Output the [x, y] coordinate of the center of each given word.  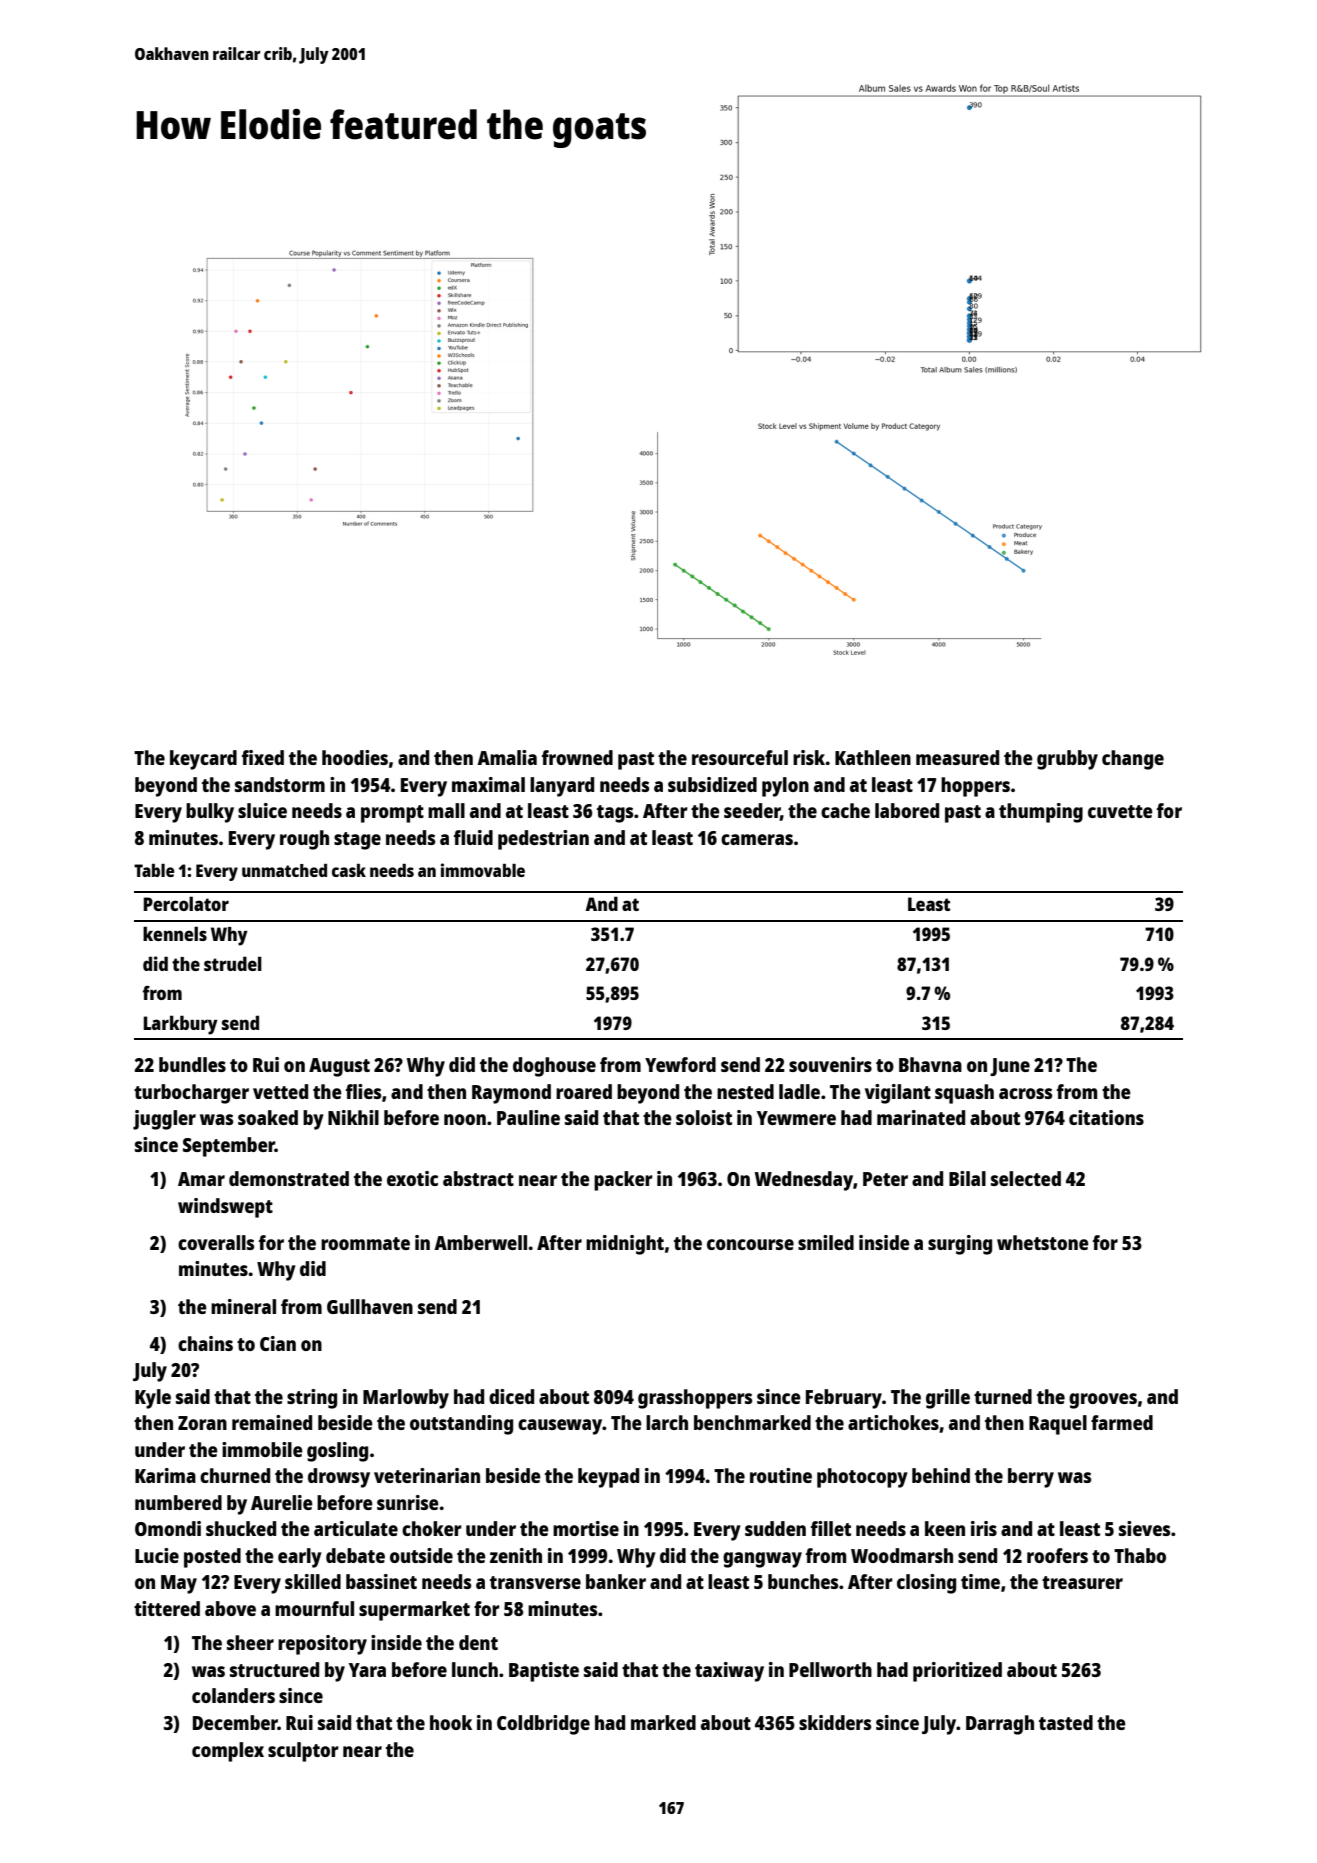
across [1025, 1093]
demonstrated [289, 1178]
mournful [314, 1608]
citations [1106, 1117]
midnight [625, 1245]
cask [349, 870]
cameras [757, 839]
